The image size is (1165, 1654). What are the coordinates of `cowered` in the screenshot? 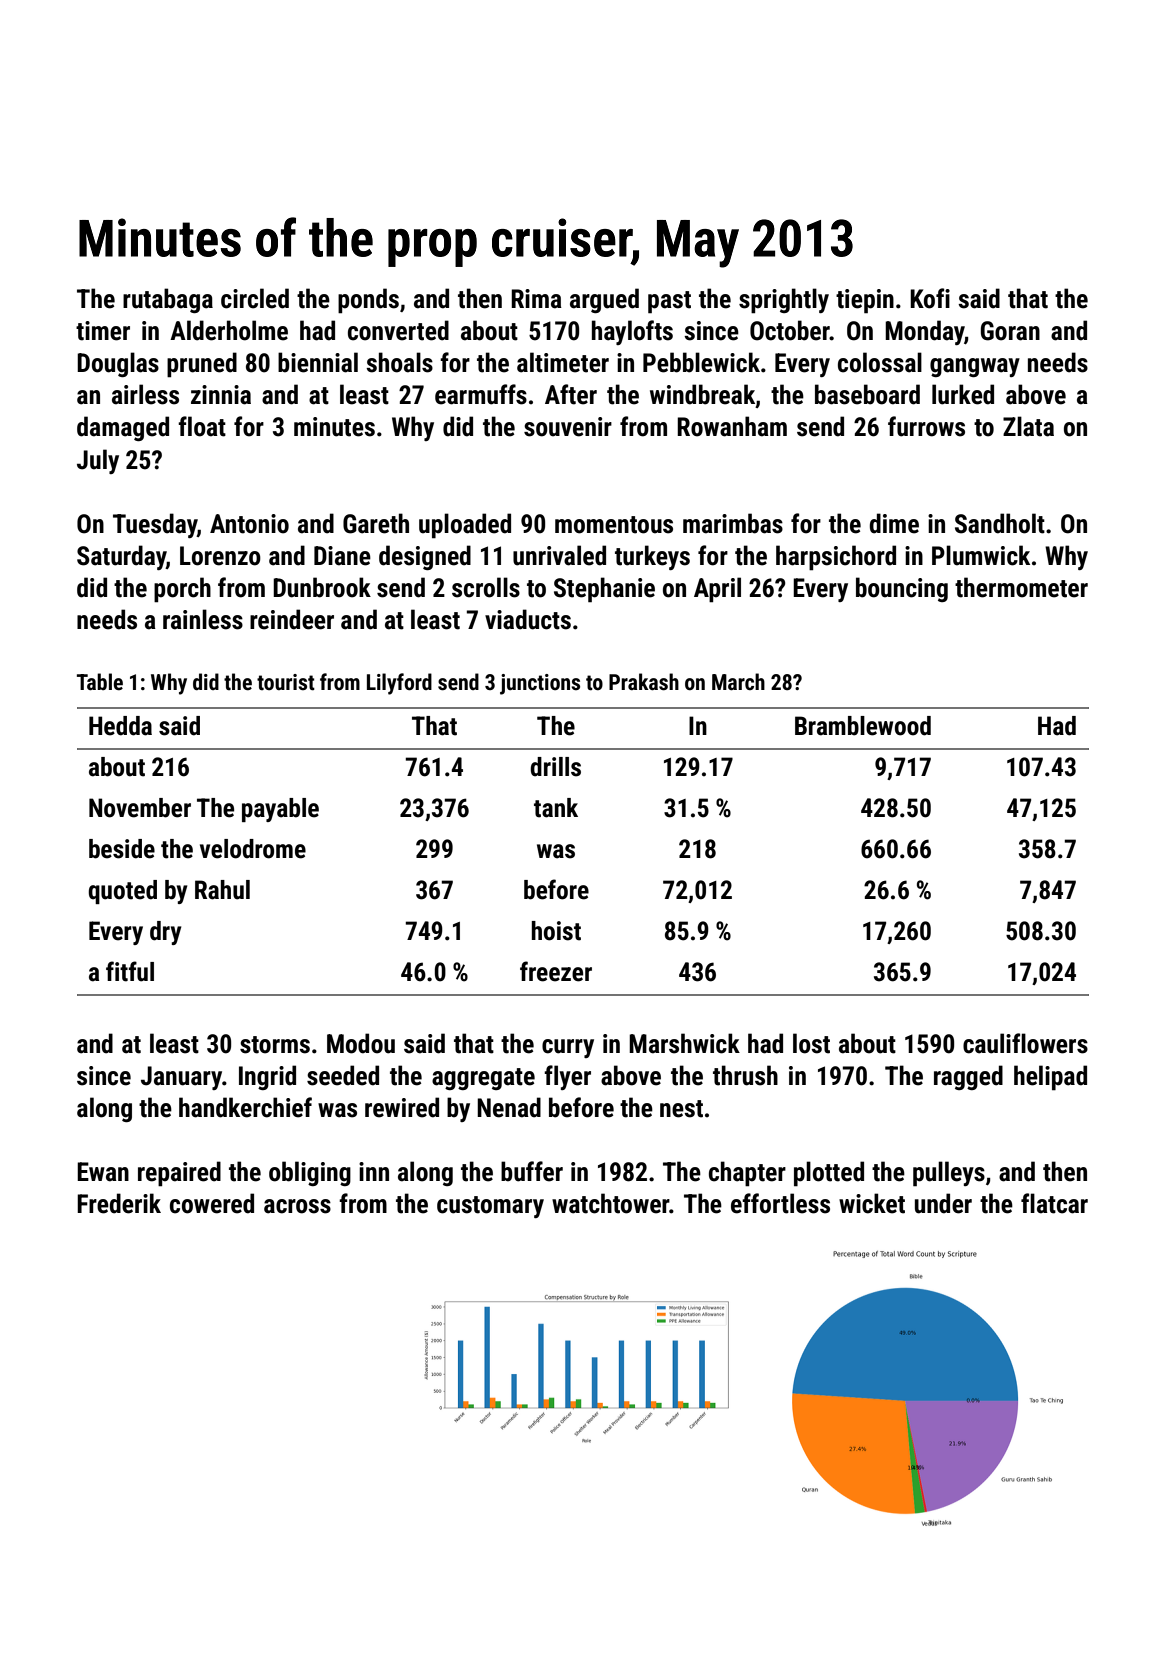 It's located at (212, 1203).
